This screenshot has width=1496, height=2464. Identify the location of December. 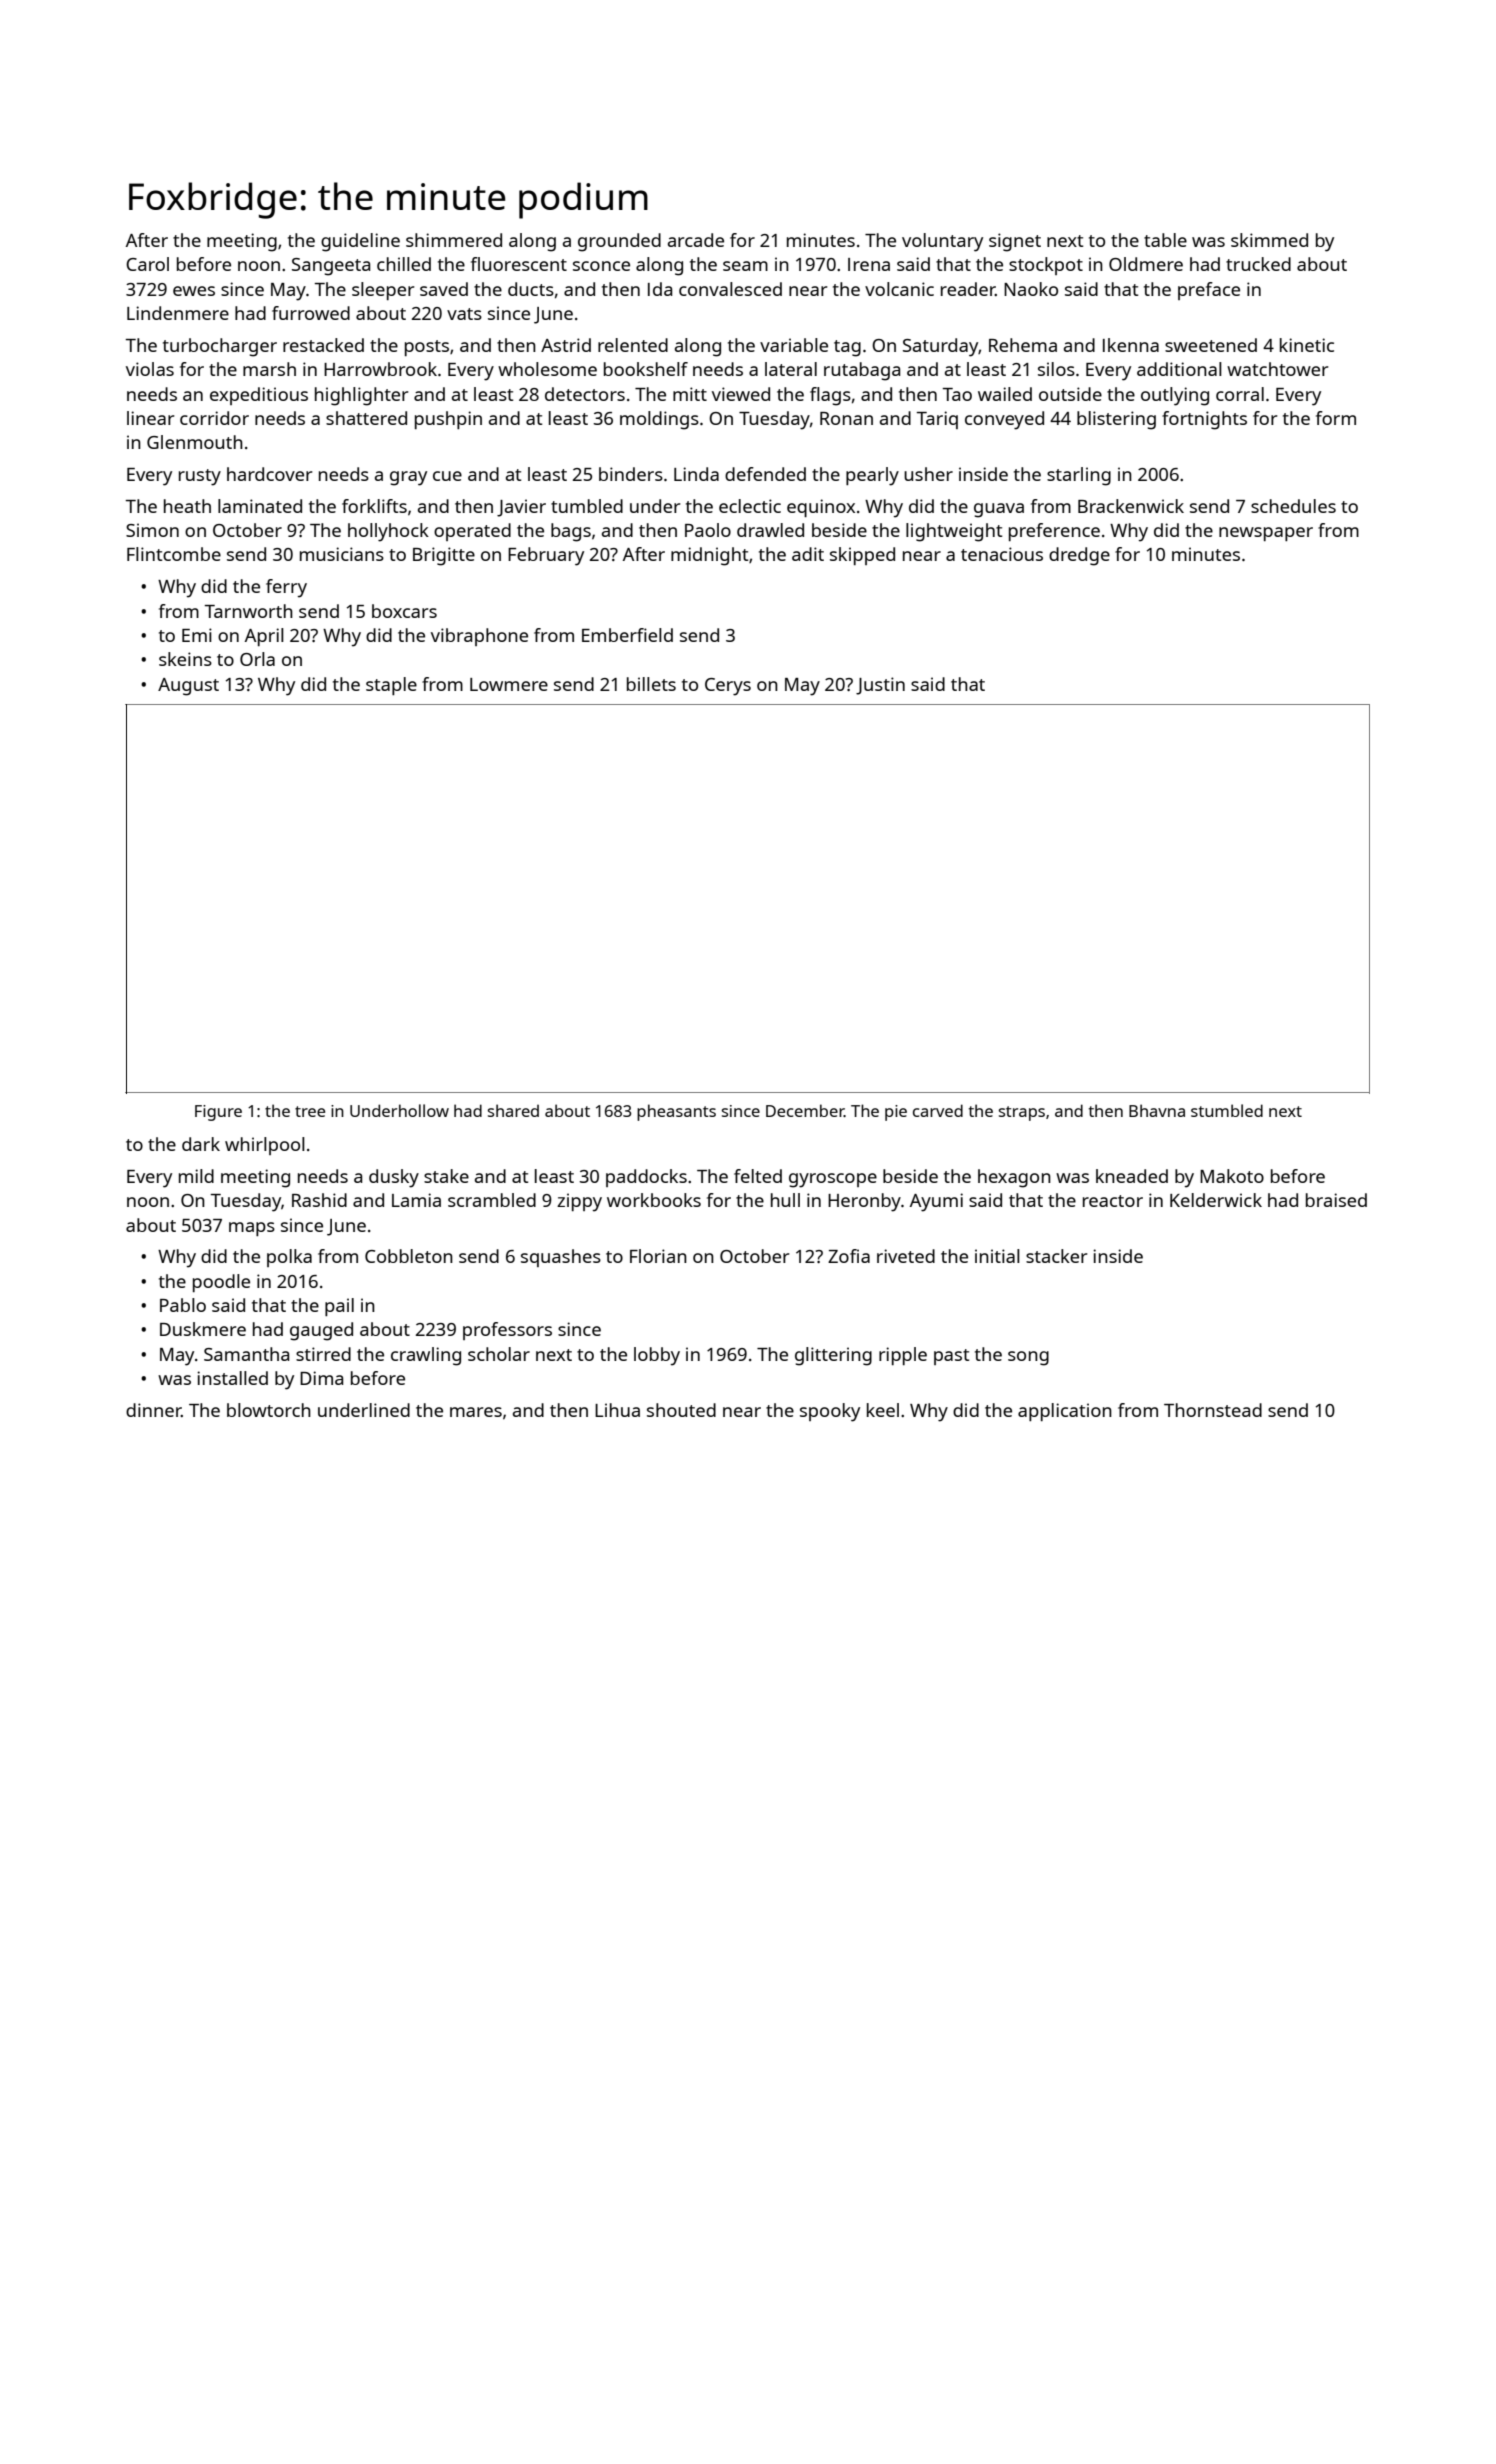
(805, 1110).
